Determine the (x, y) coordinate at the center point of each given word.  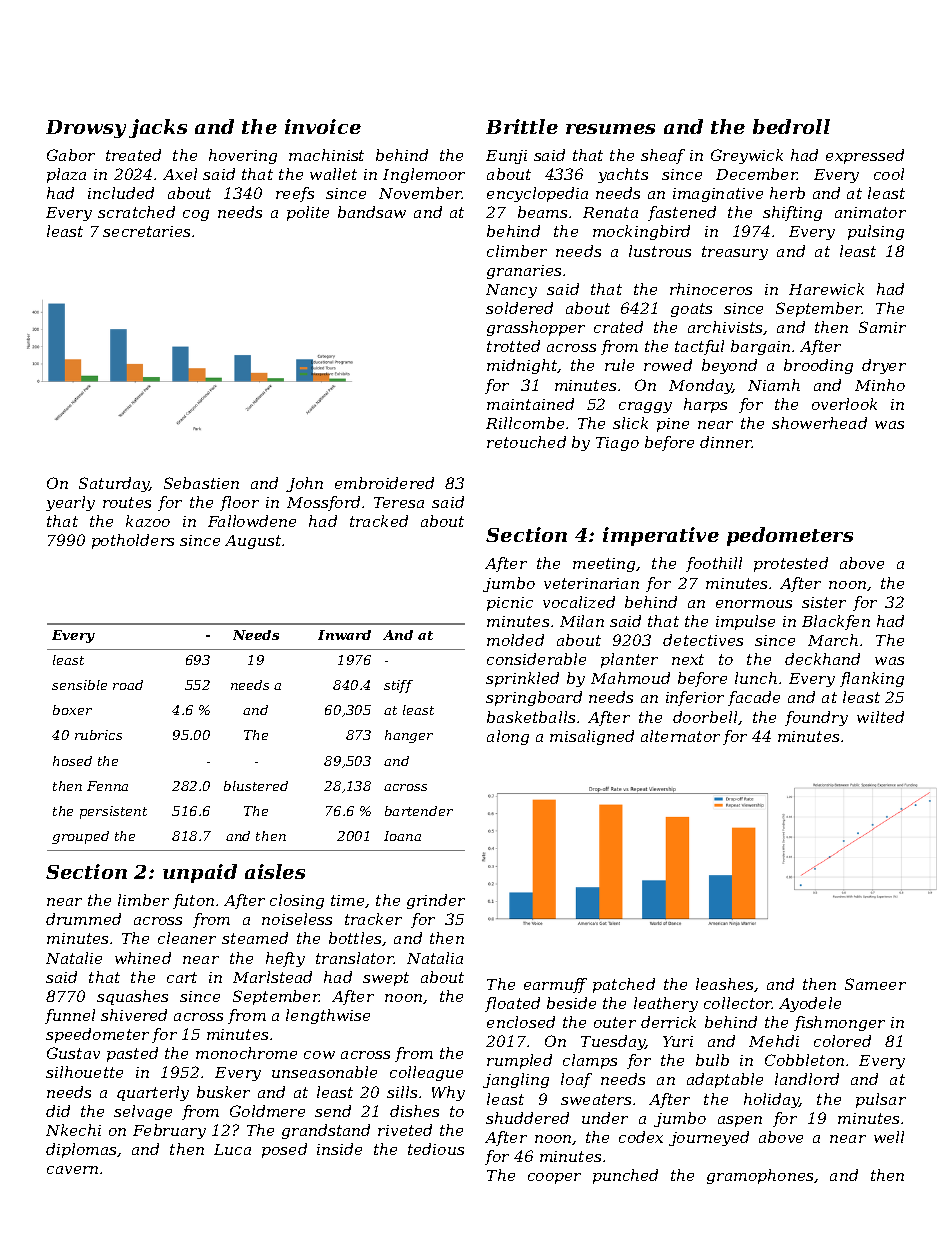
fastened (682, 213)
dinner (726, 442)
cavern (72, 1170)
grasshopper (536, 328)
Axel (180, 174)
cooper (554, 1178)
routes (127, 502)
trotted (513, 346)
